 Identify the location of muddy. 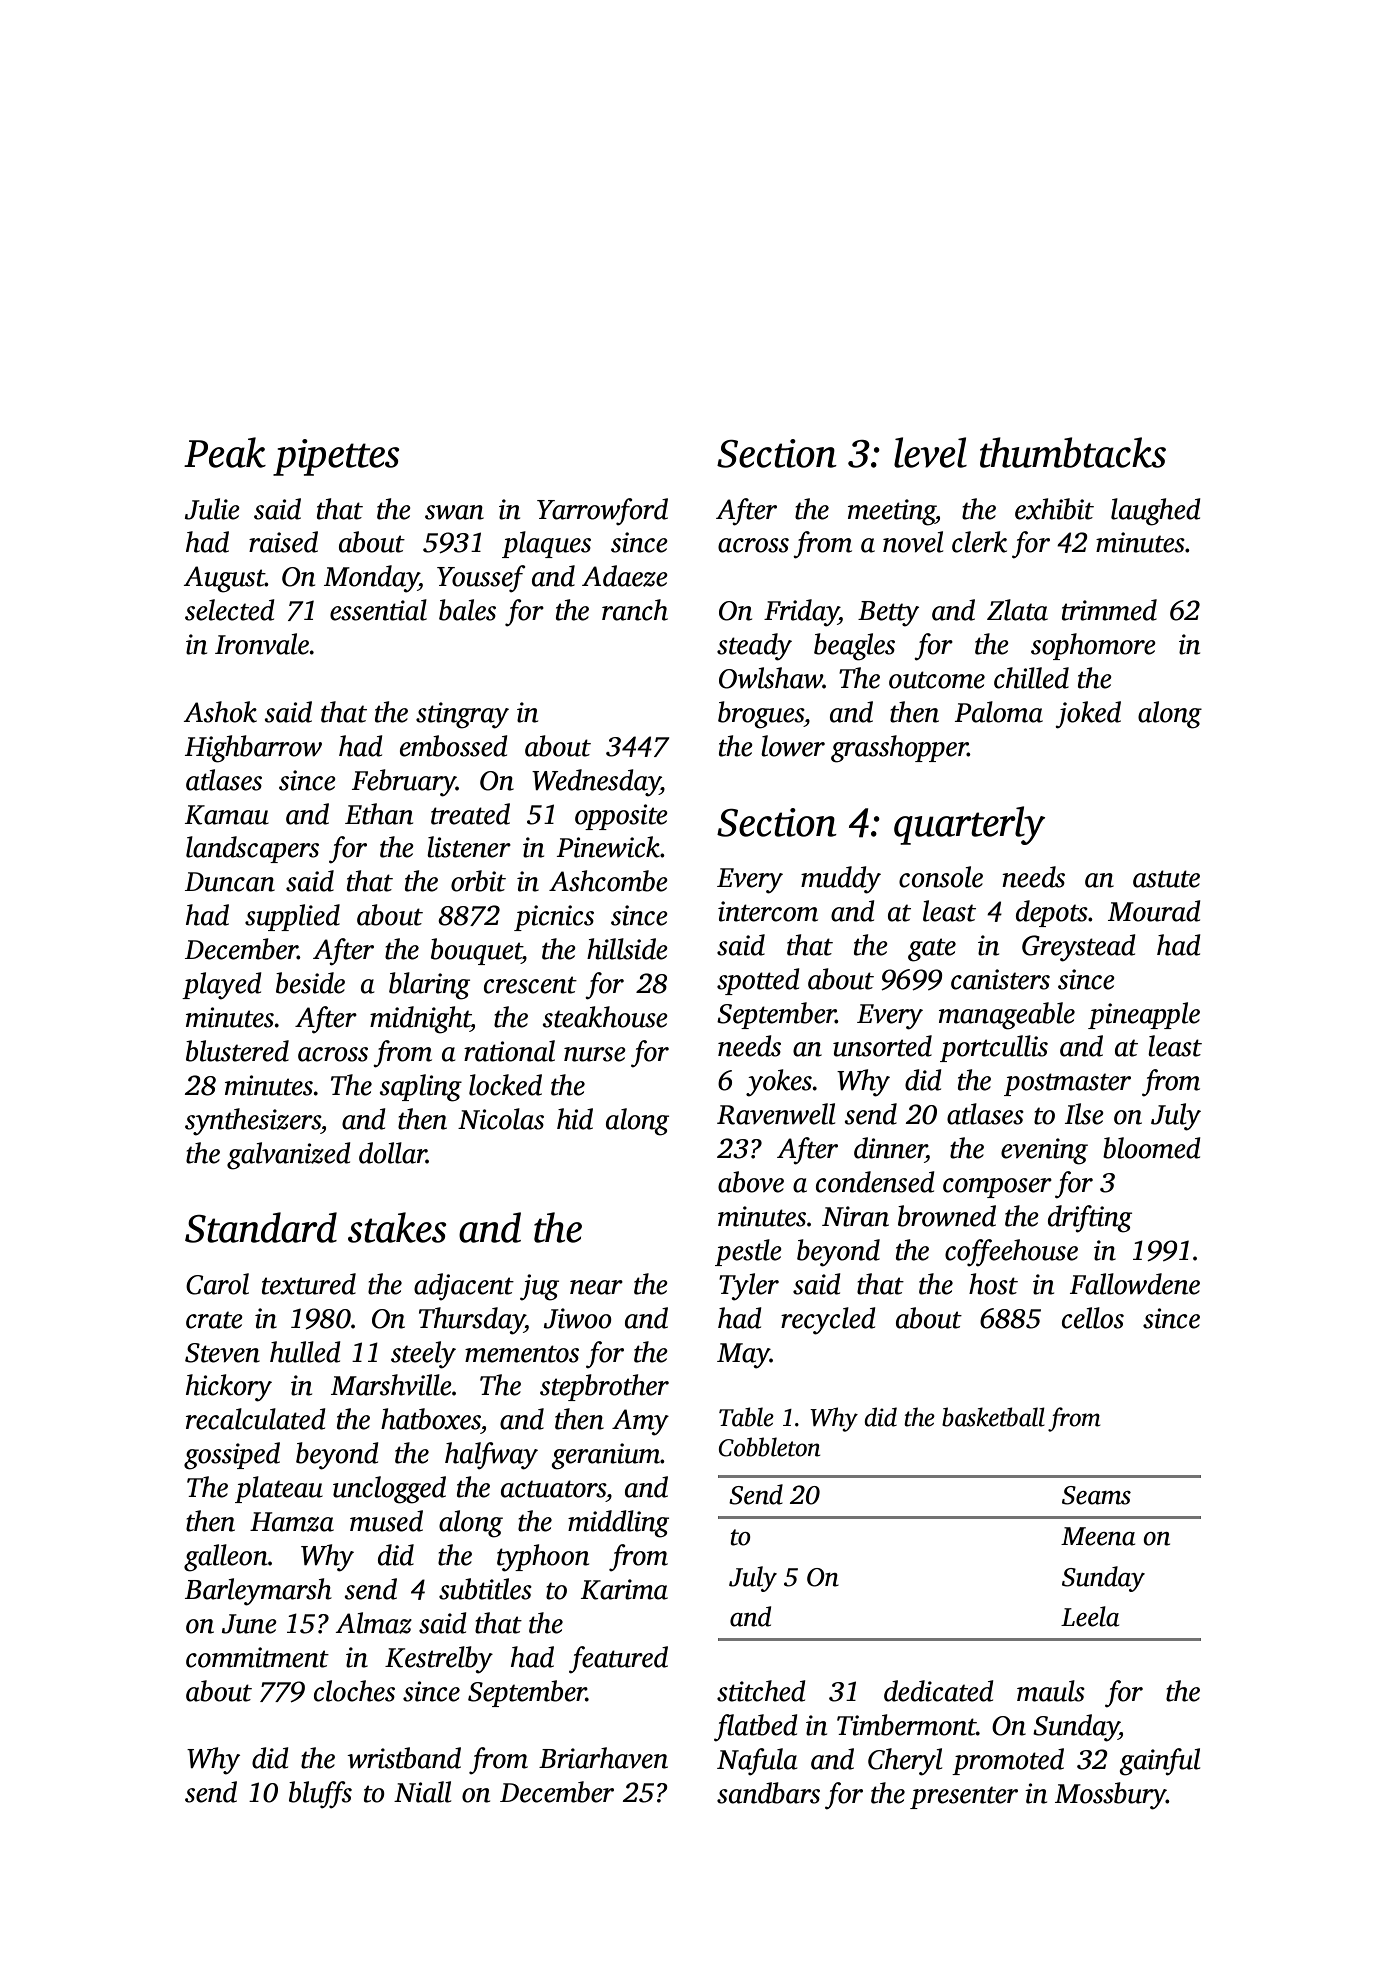
(841, 880).
